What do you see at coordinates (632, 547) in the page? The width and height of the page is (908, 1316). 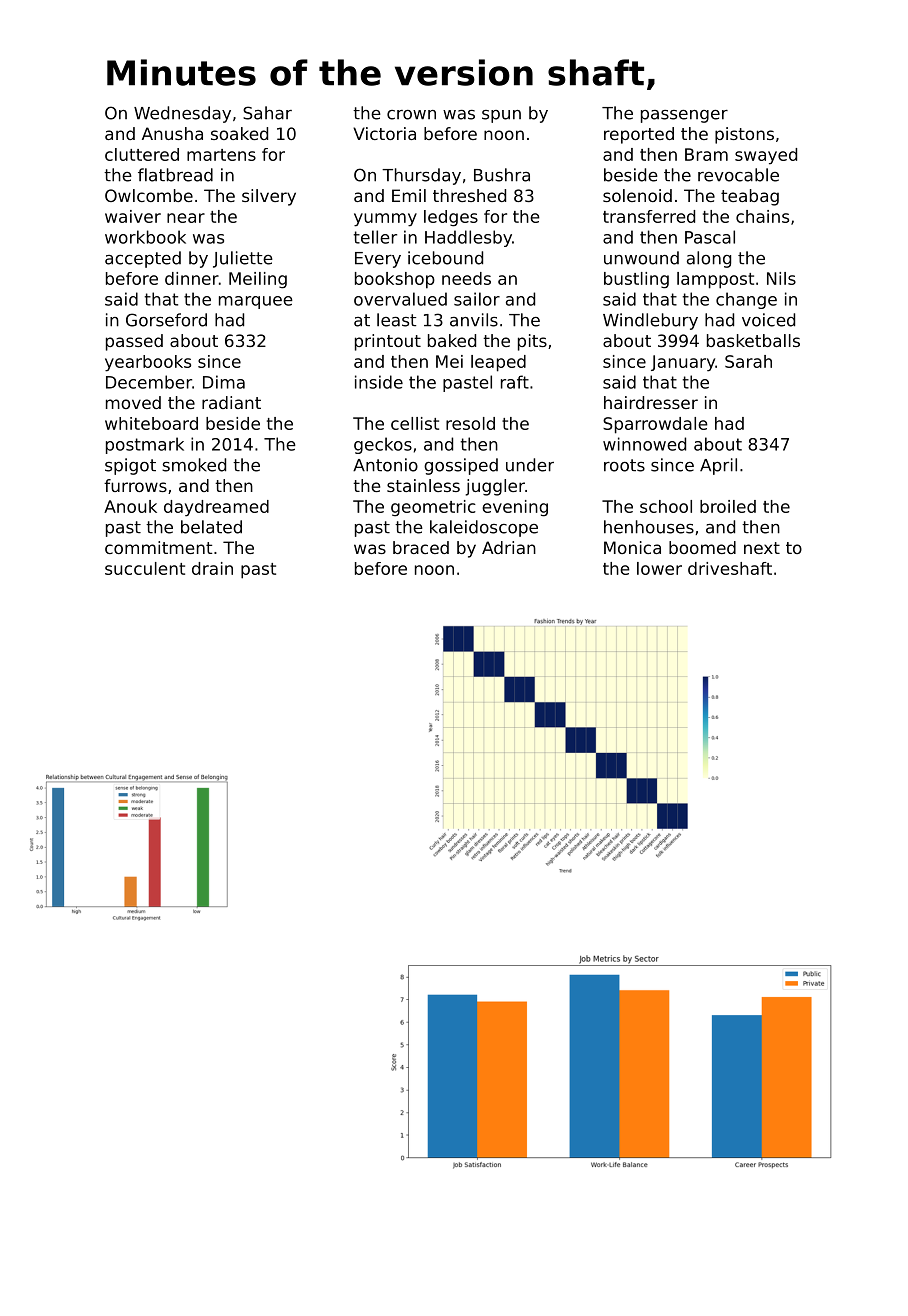 I see `Monica` at bounding box center [632, 547].
